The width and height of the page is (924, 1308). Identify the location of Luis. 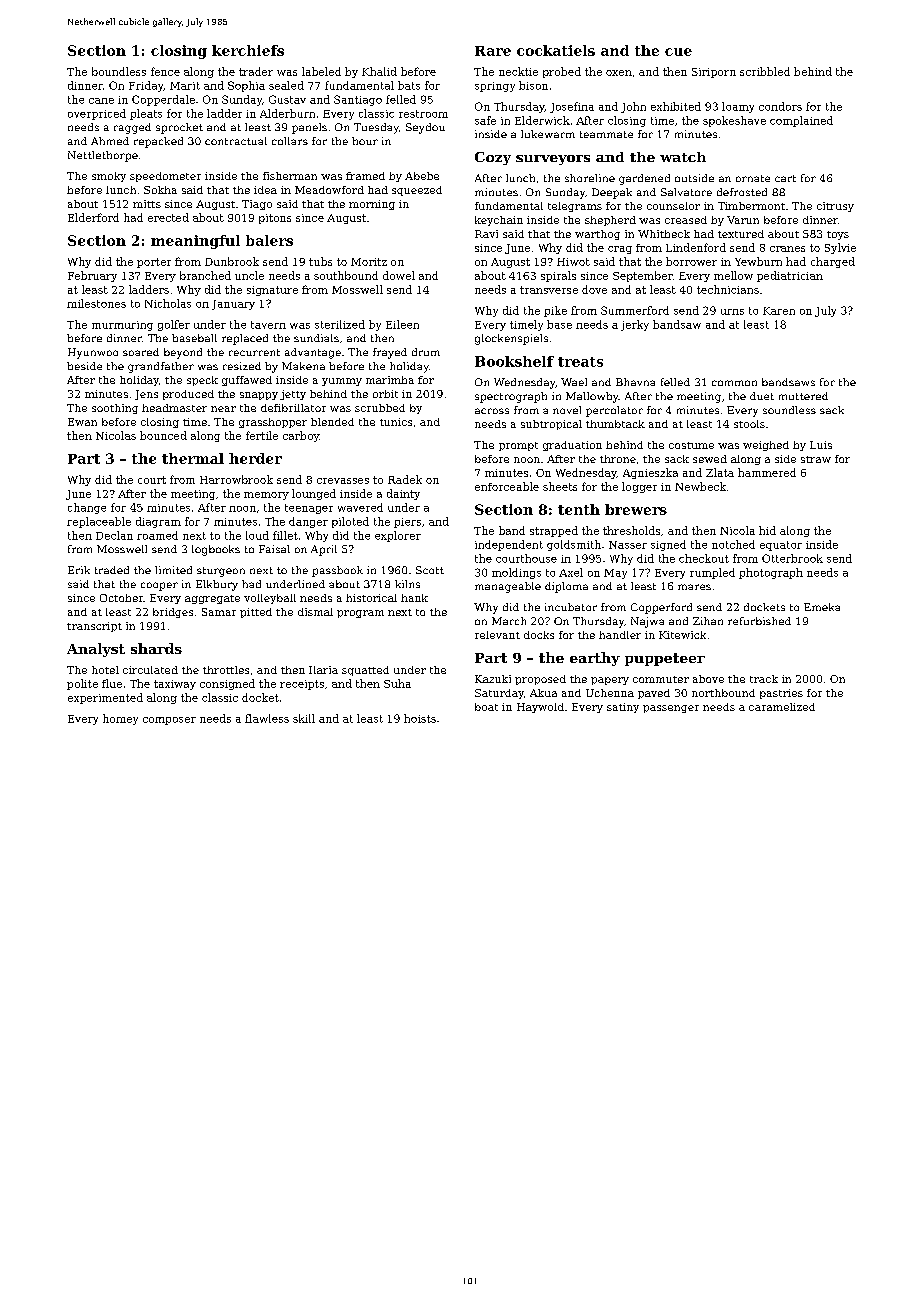
(821, 445).
